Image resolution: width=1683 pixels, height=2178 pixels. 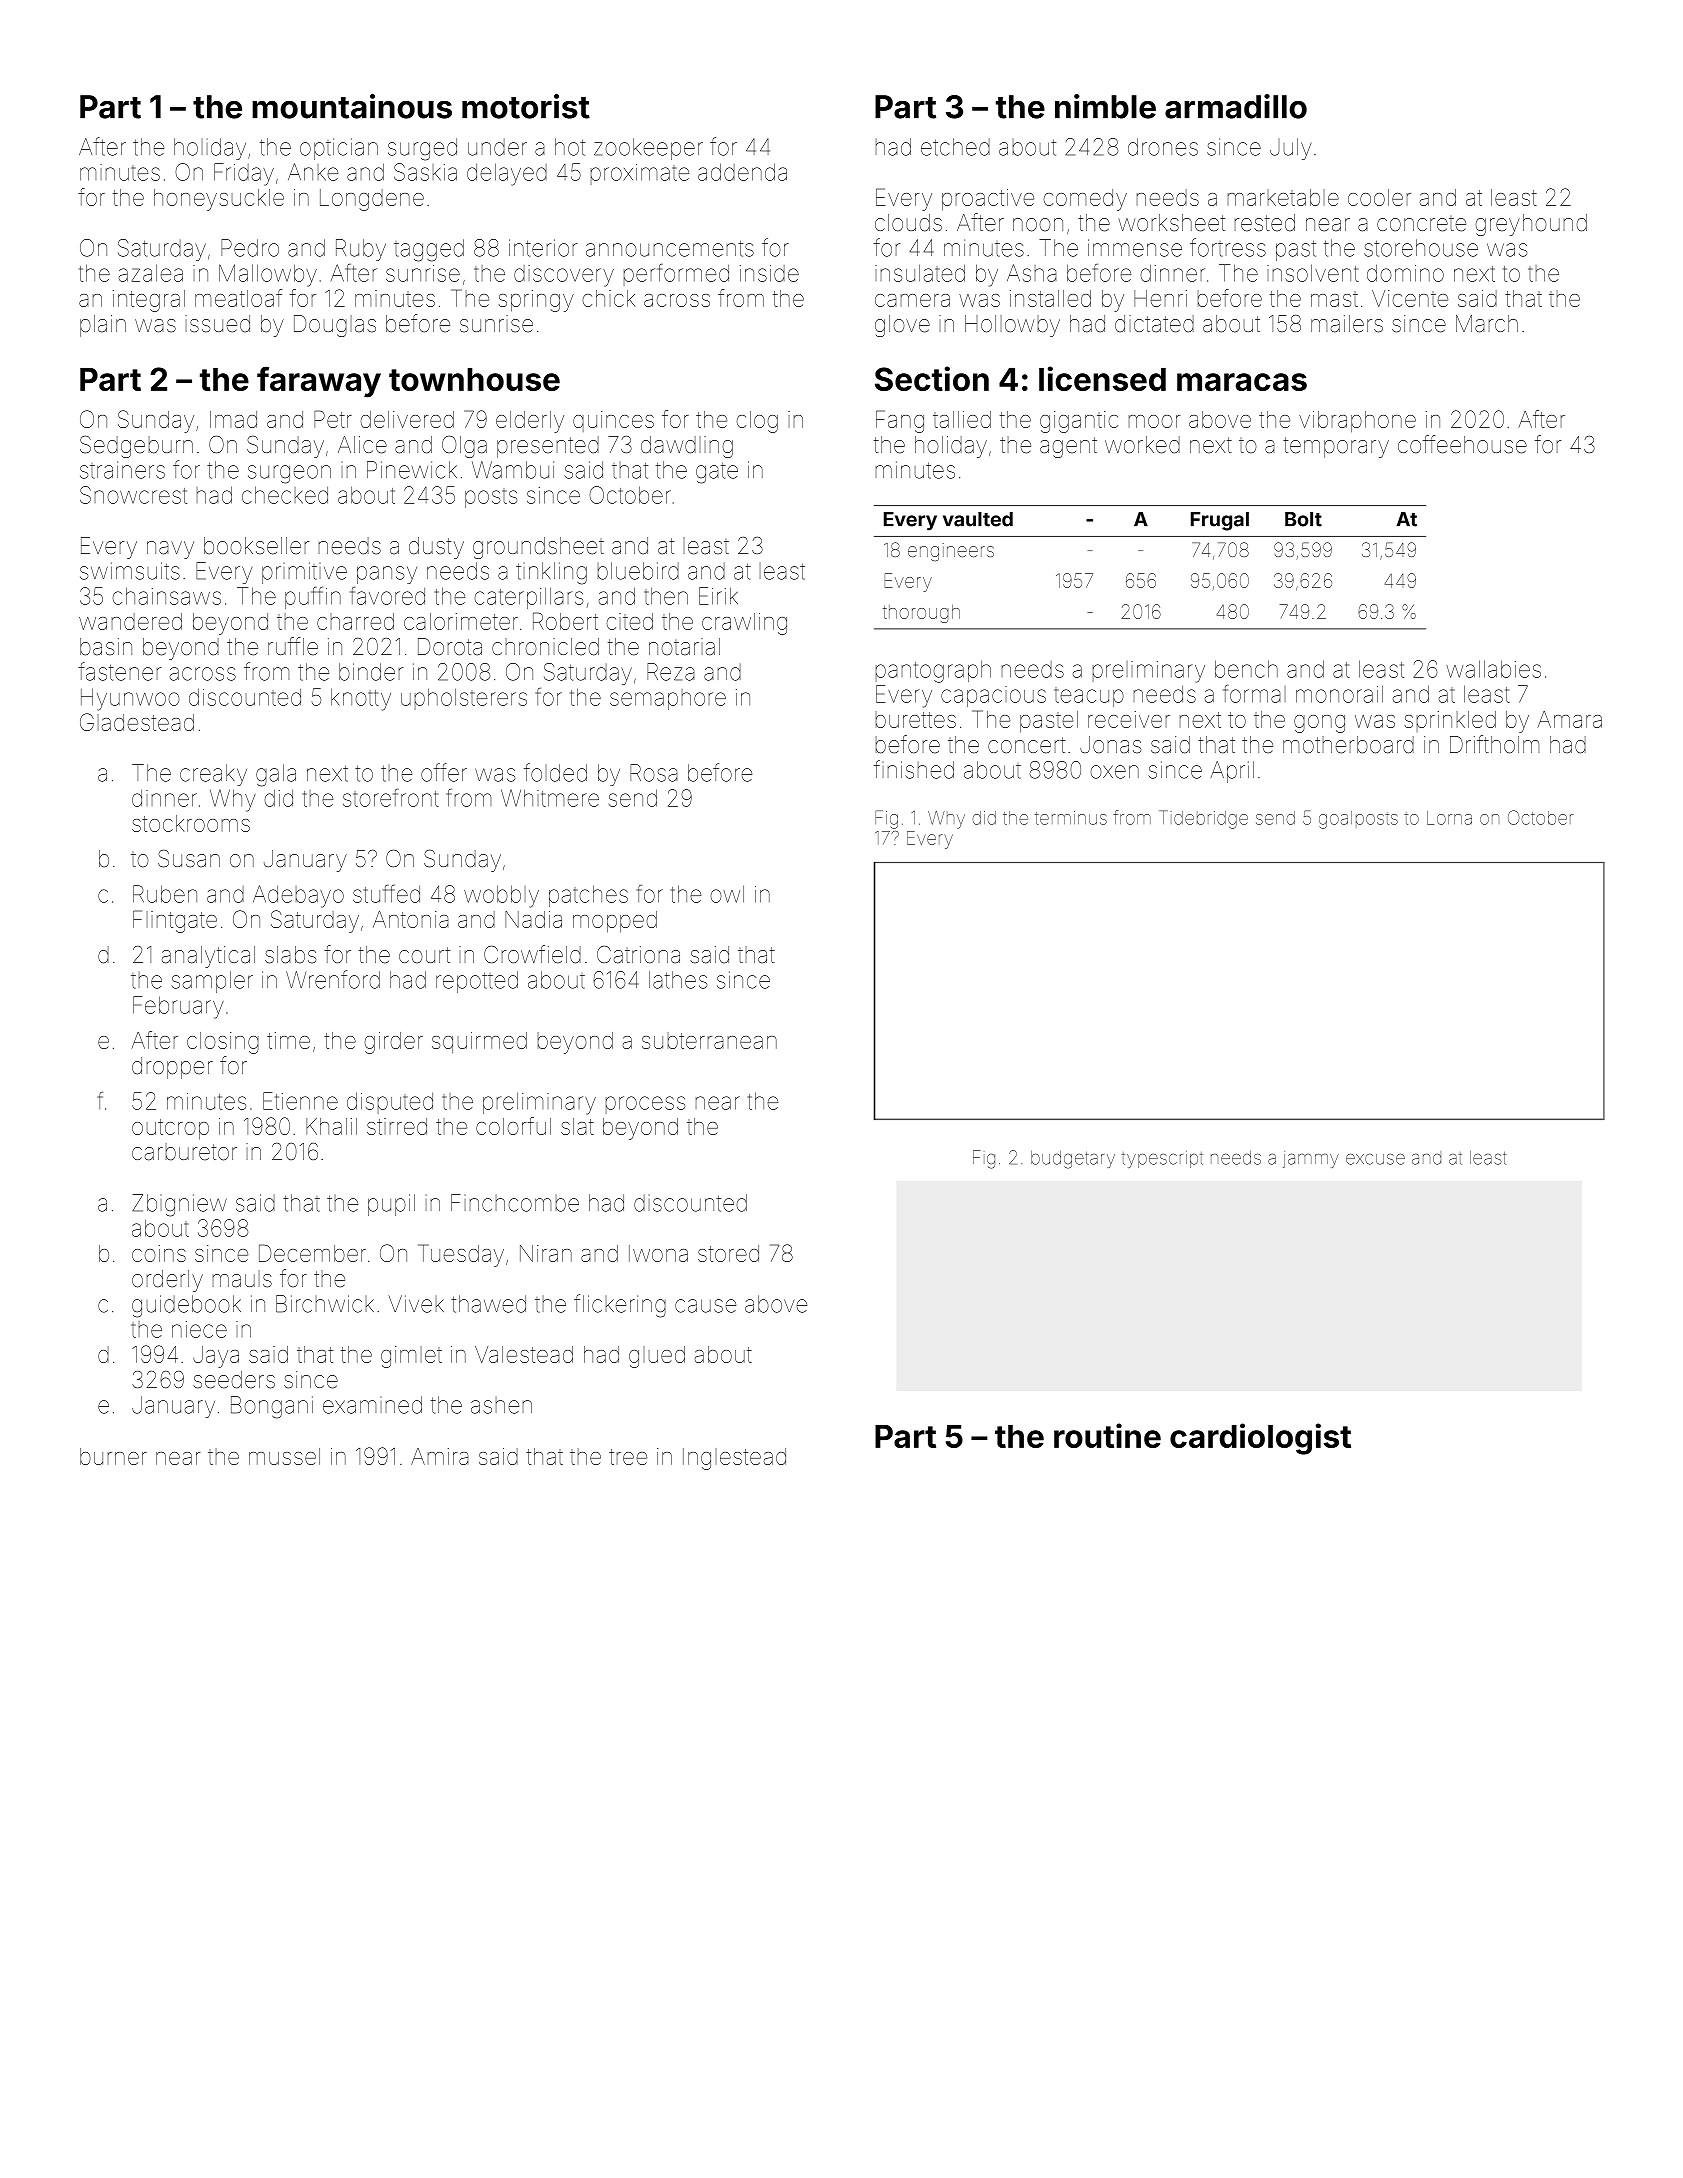 What do you see at coordinates (988, 200) in the screenshot?
I see `proactive` at bounding box center [988, 200].
